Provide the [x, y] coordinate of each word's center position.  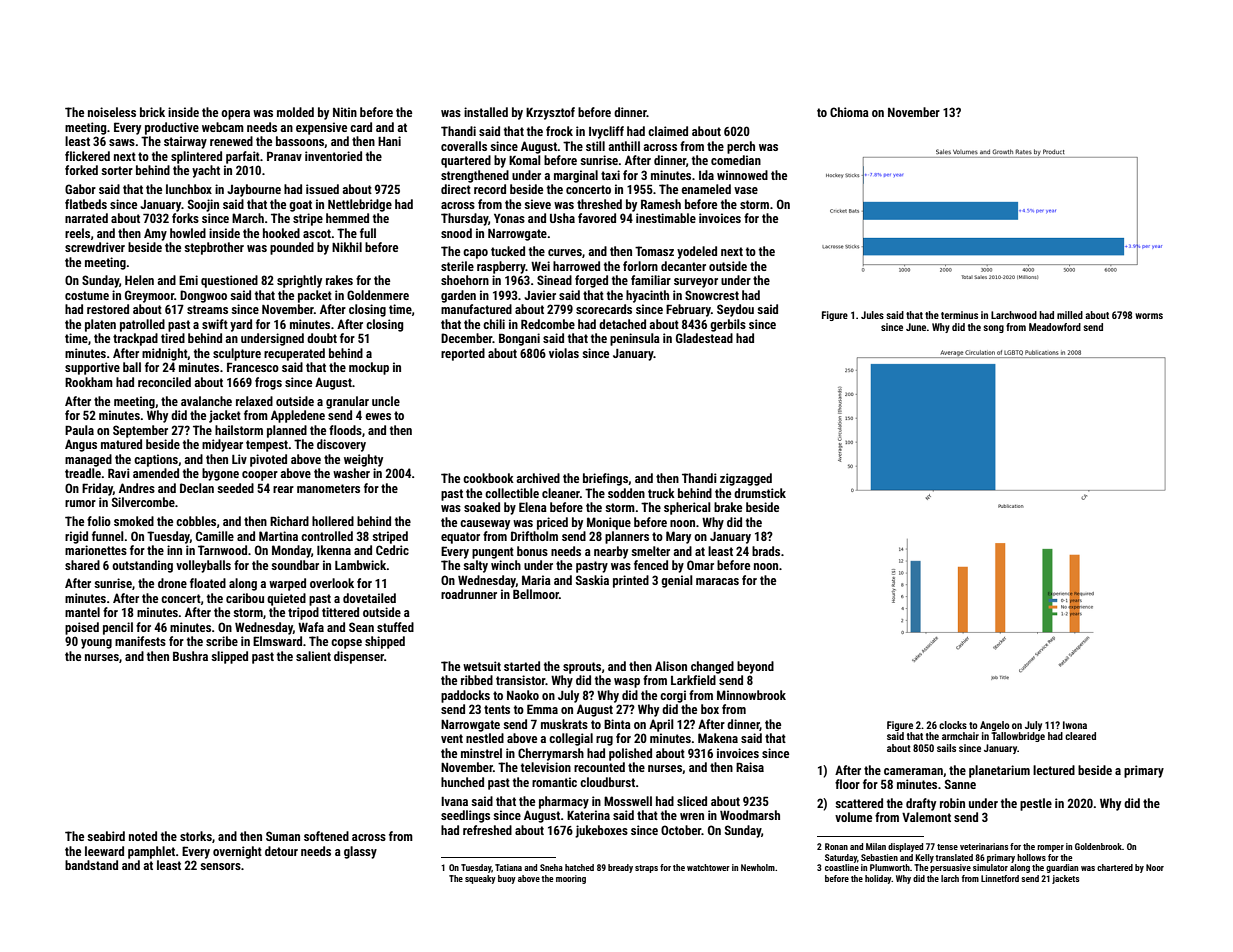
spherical [687, 508]
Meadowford [1055, 327]
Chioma [849, 112]
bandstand [91, 865]
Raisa [750, 767]
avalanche [206, 401]
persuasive [950, 868]
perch [741, 147]
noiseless [112, 112]
